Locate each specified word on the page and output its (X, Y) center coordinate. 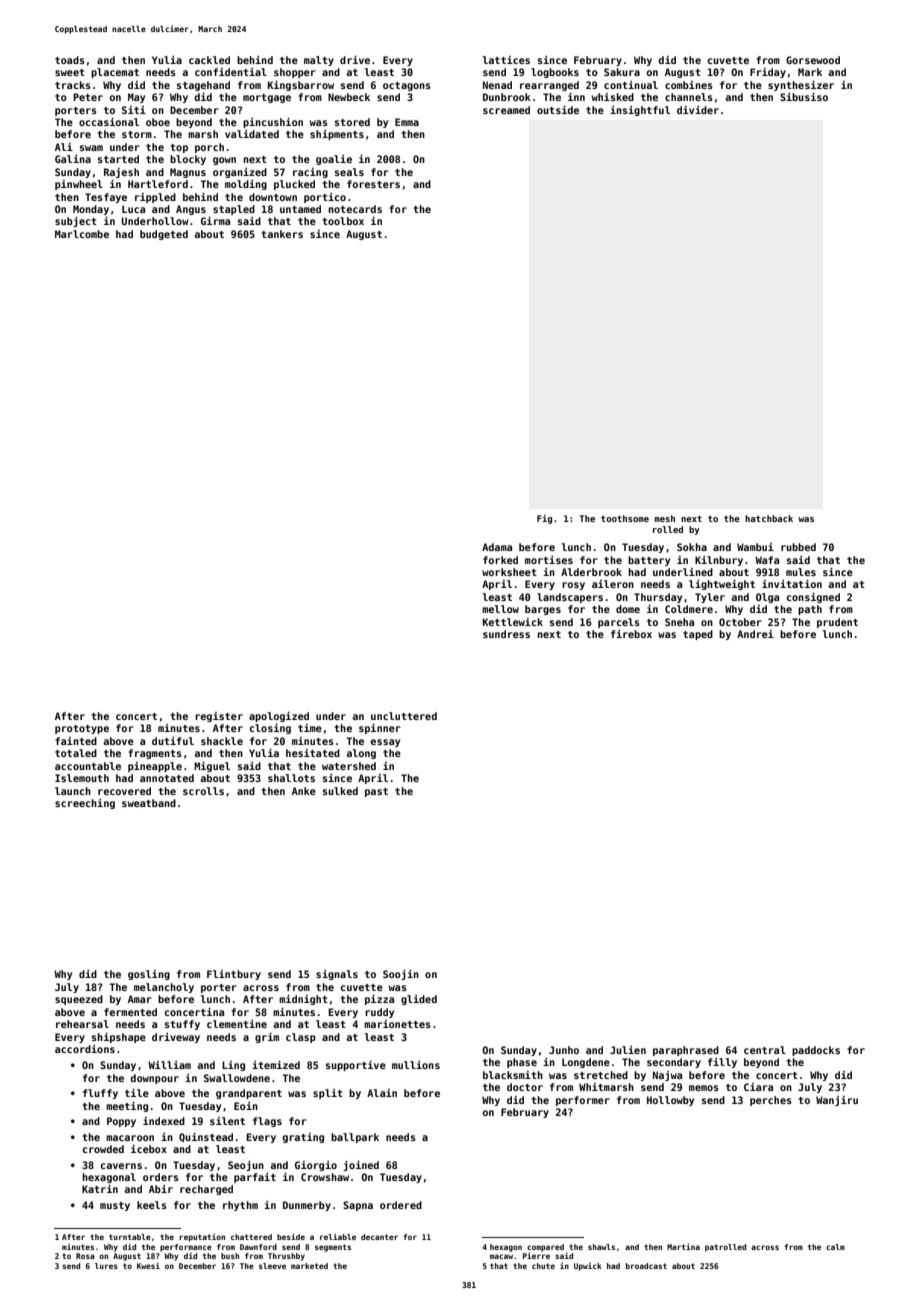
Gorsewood (813, 60)
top (179, 148)
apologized (279, 717)
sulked (340, 791)
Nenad (497, 85)
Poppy (121, 1122)
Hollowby (670, 1101)
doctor (525, 1087)
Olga (767, 598)
